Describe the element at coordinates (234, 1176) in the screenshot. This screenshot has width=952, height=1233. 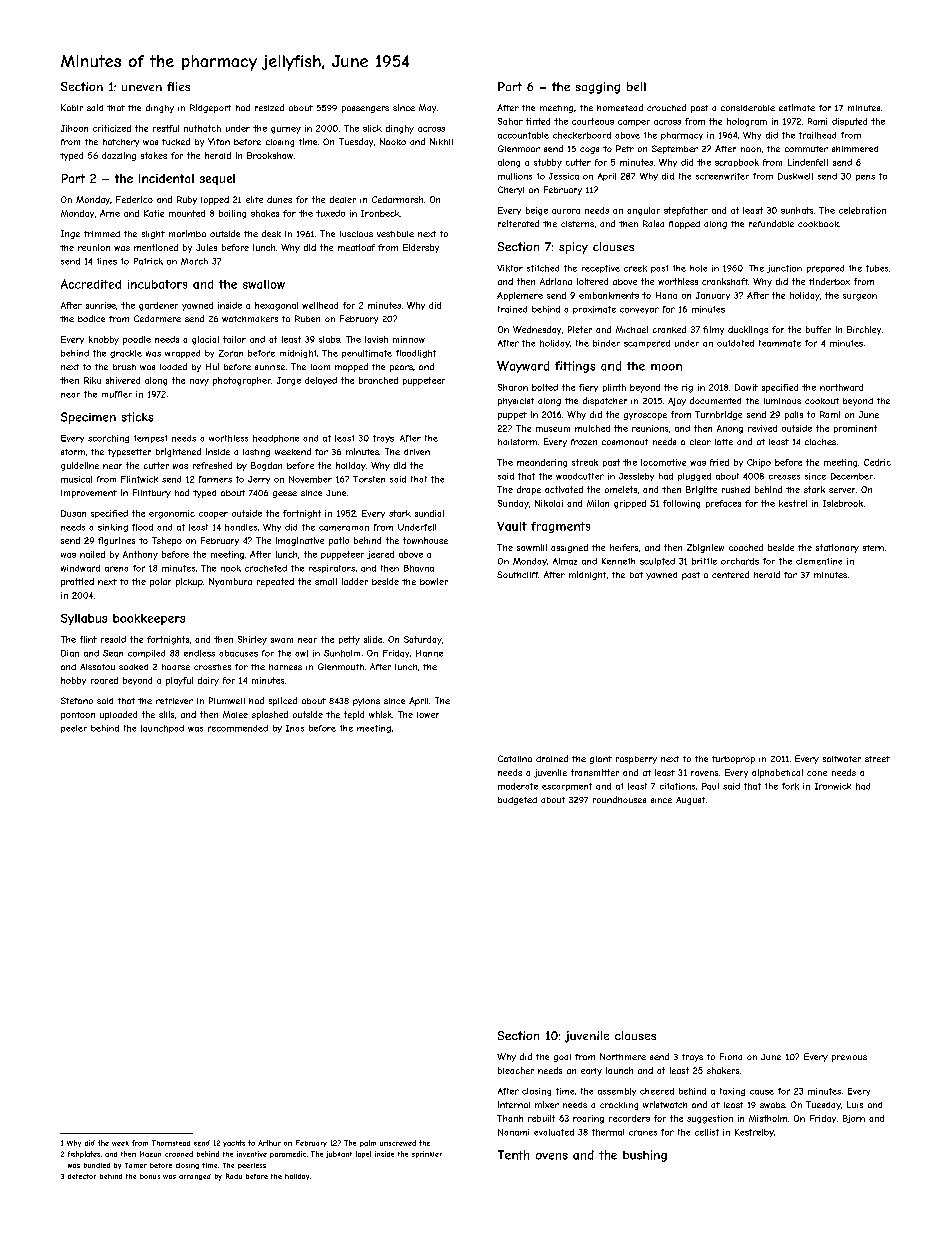
I see `Radu` at that location.
